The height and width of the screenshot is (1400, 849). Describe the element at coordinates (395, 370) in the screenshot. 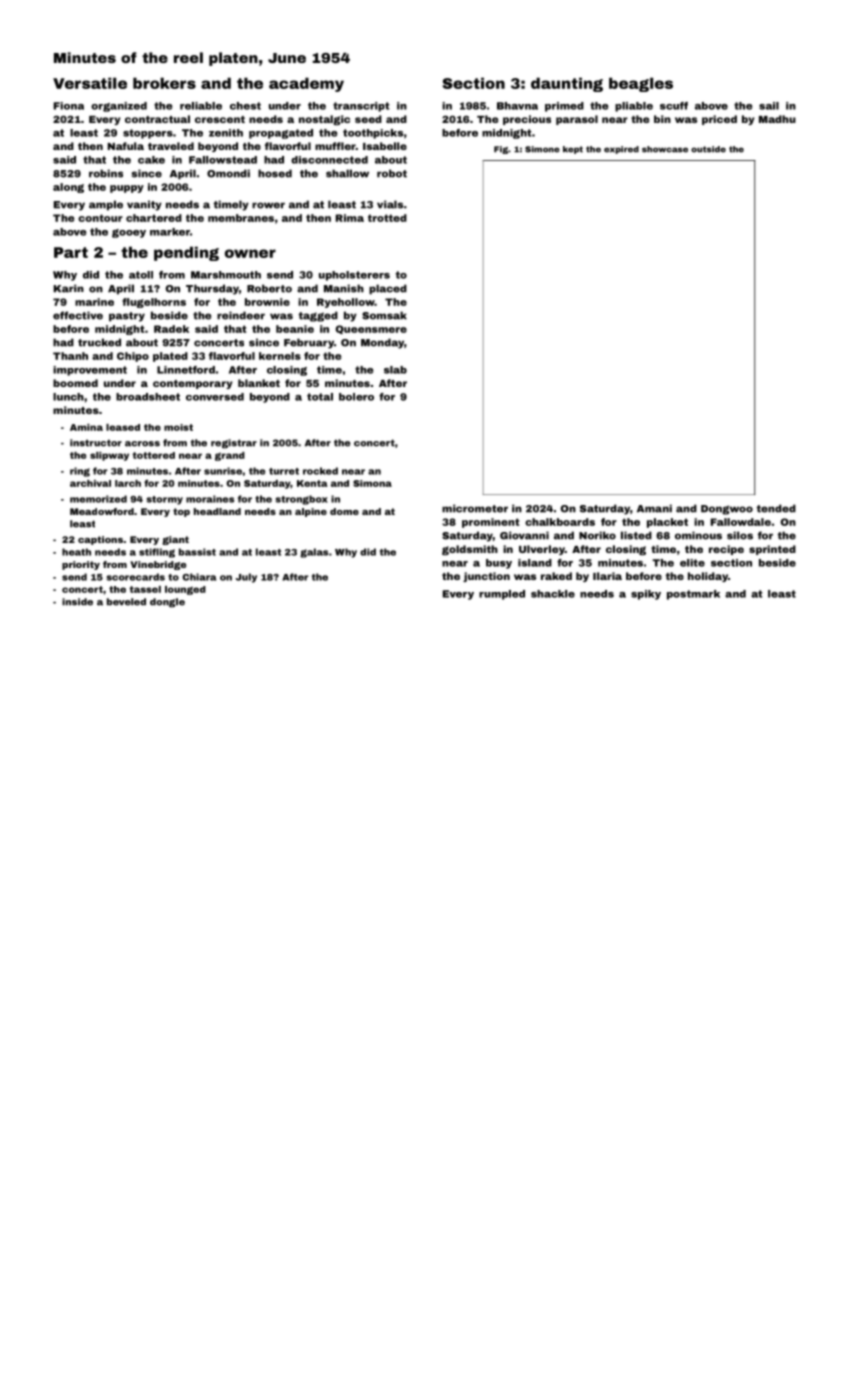

I see `slab` at that location.
